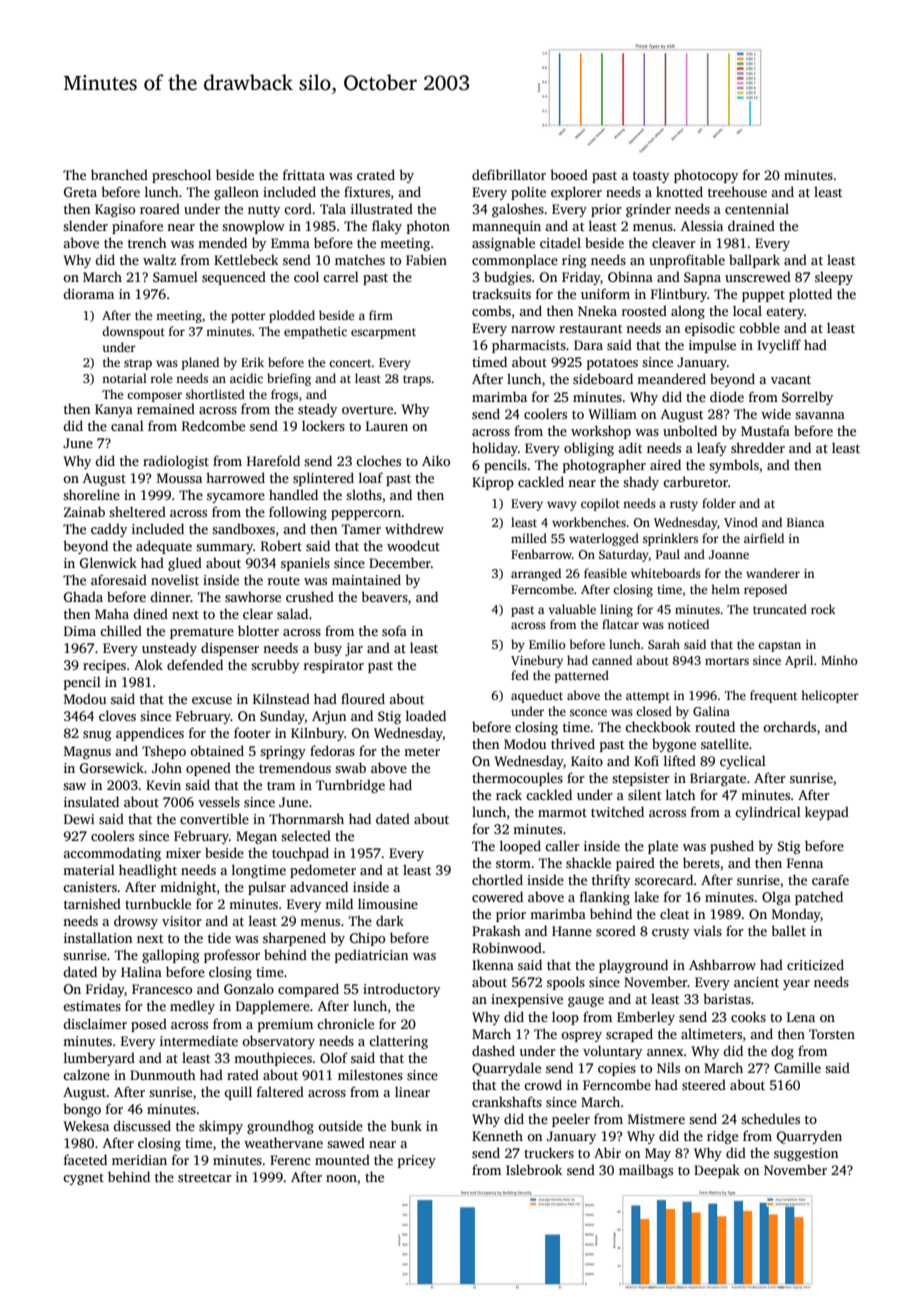 The image size is (924, 1308). What do you see at coordinates (200, 363) in the screenshot?
I see `planed` at bounding box center [200, 363].
